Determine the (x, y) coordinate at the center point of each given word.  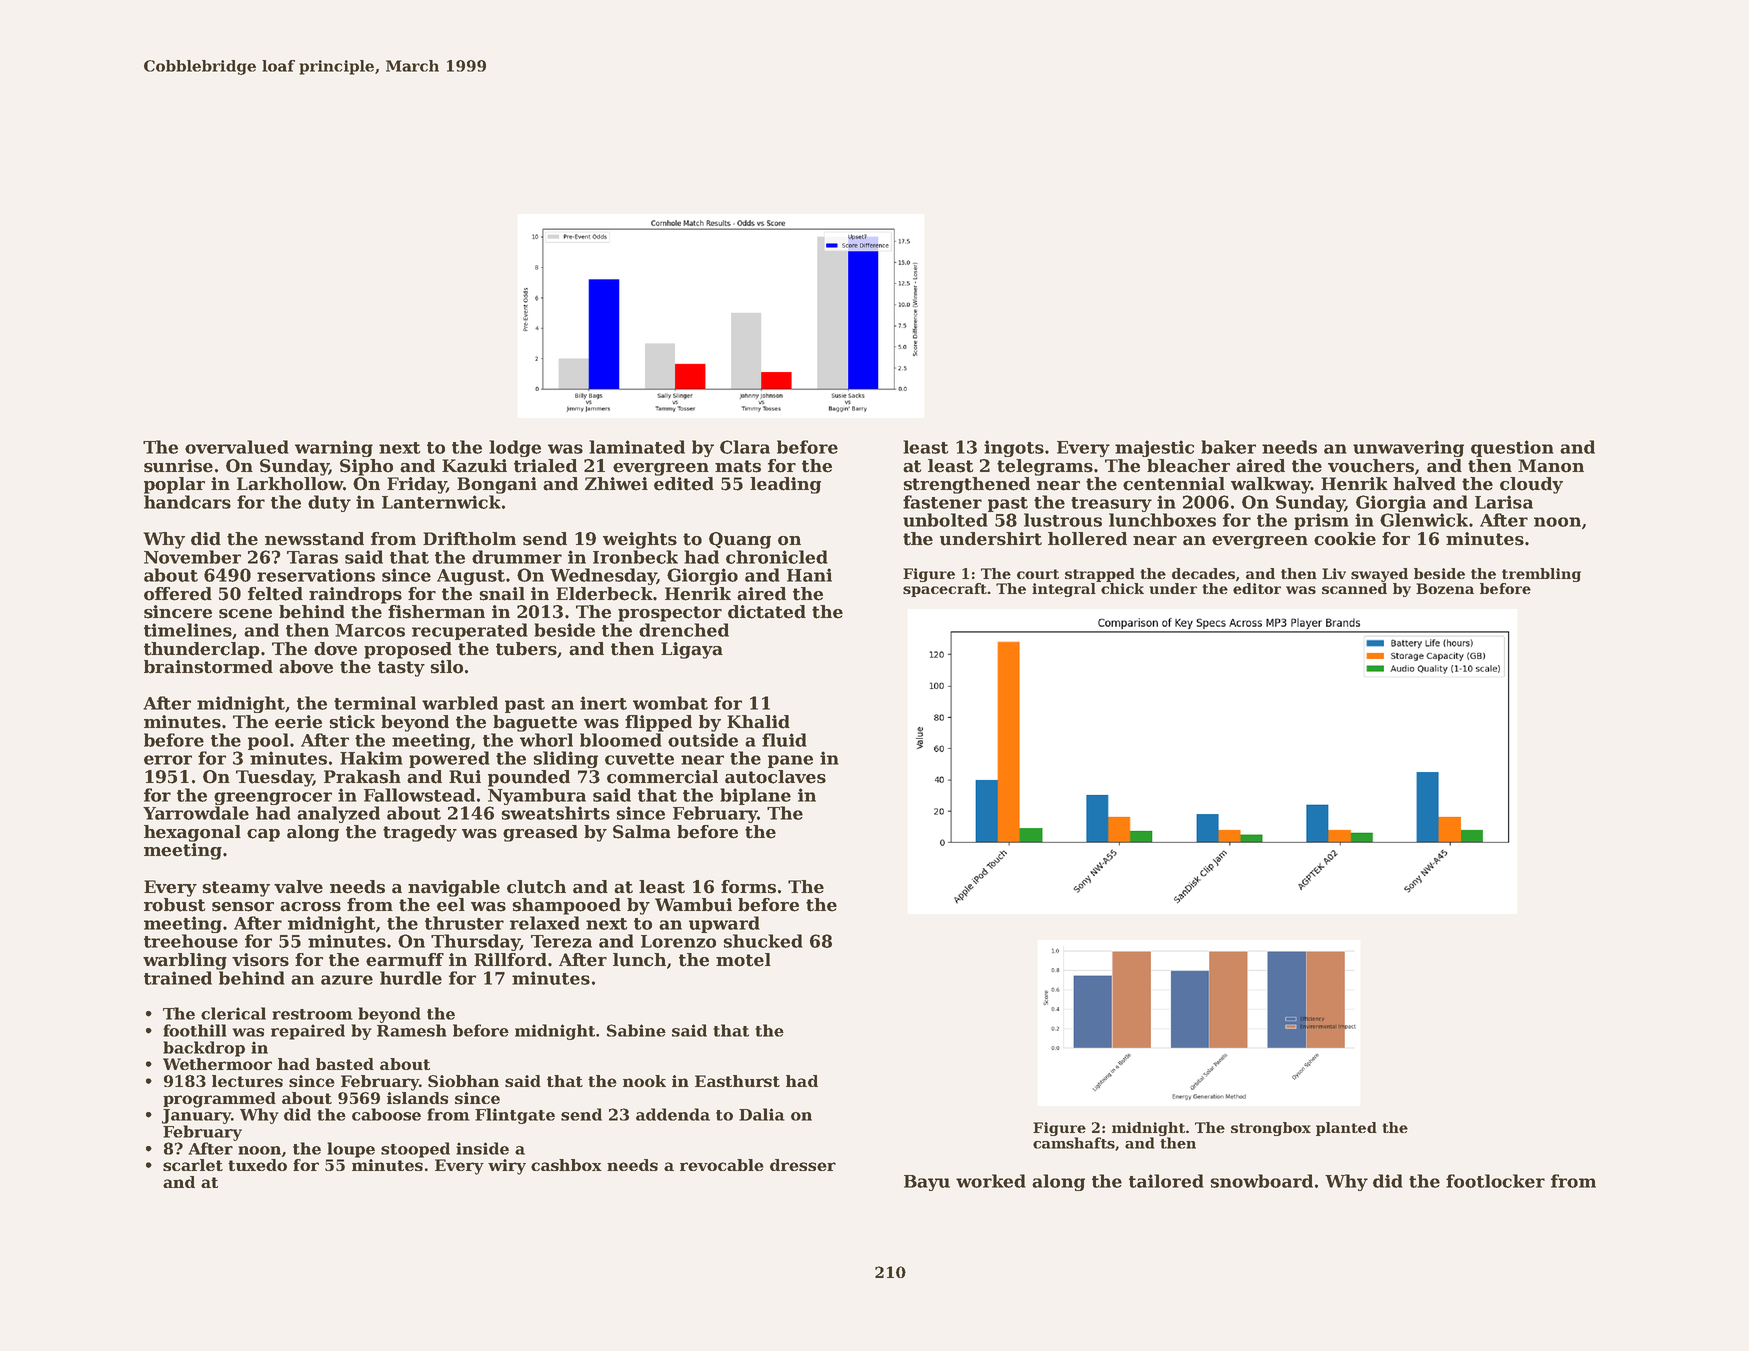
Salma (642, 832)
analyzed (338, 814)
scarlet (193, 1165)
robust (174, 905)
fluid (784, 740)
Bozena (1445, 588)
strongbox (1271, 1129)
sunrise (178, 466)
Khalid (758, 722)
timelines (188, 630)
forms (748, 887)
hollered (1087, 539)
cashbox (566, 1165)
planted (1346, 1129)
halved (1424, 484)
